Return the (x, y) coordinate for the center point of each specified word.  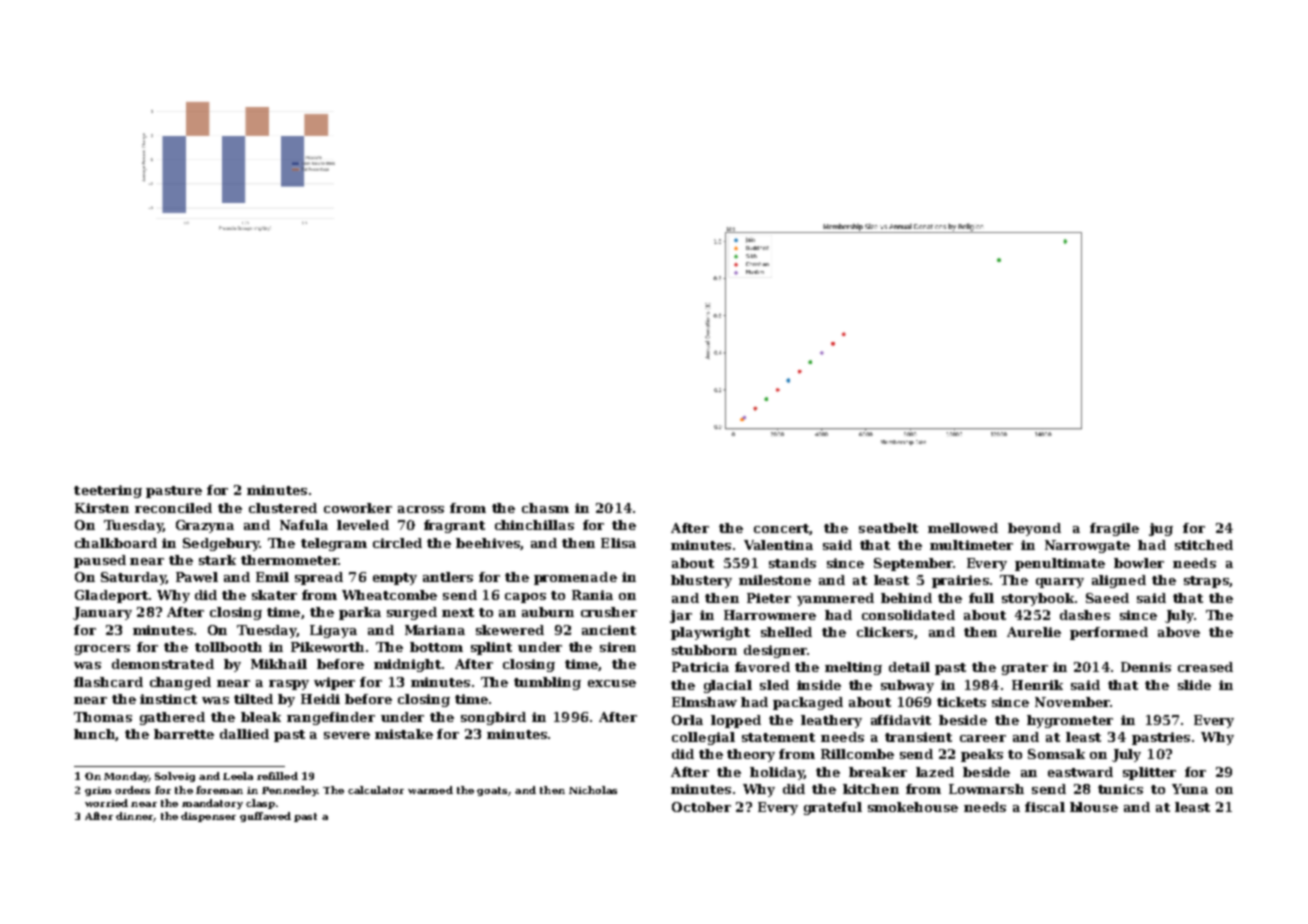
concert (781, 528)
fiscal (1045, 807)
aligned (1119, 581)
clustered (283, 508)
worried (106, 803)
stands (792, 563)
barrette (184, 734)
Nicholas (593, 790)
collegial (703, 738)
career (983, 738)
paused (100, 561)
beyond (1034, 529)
